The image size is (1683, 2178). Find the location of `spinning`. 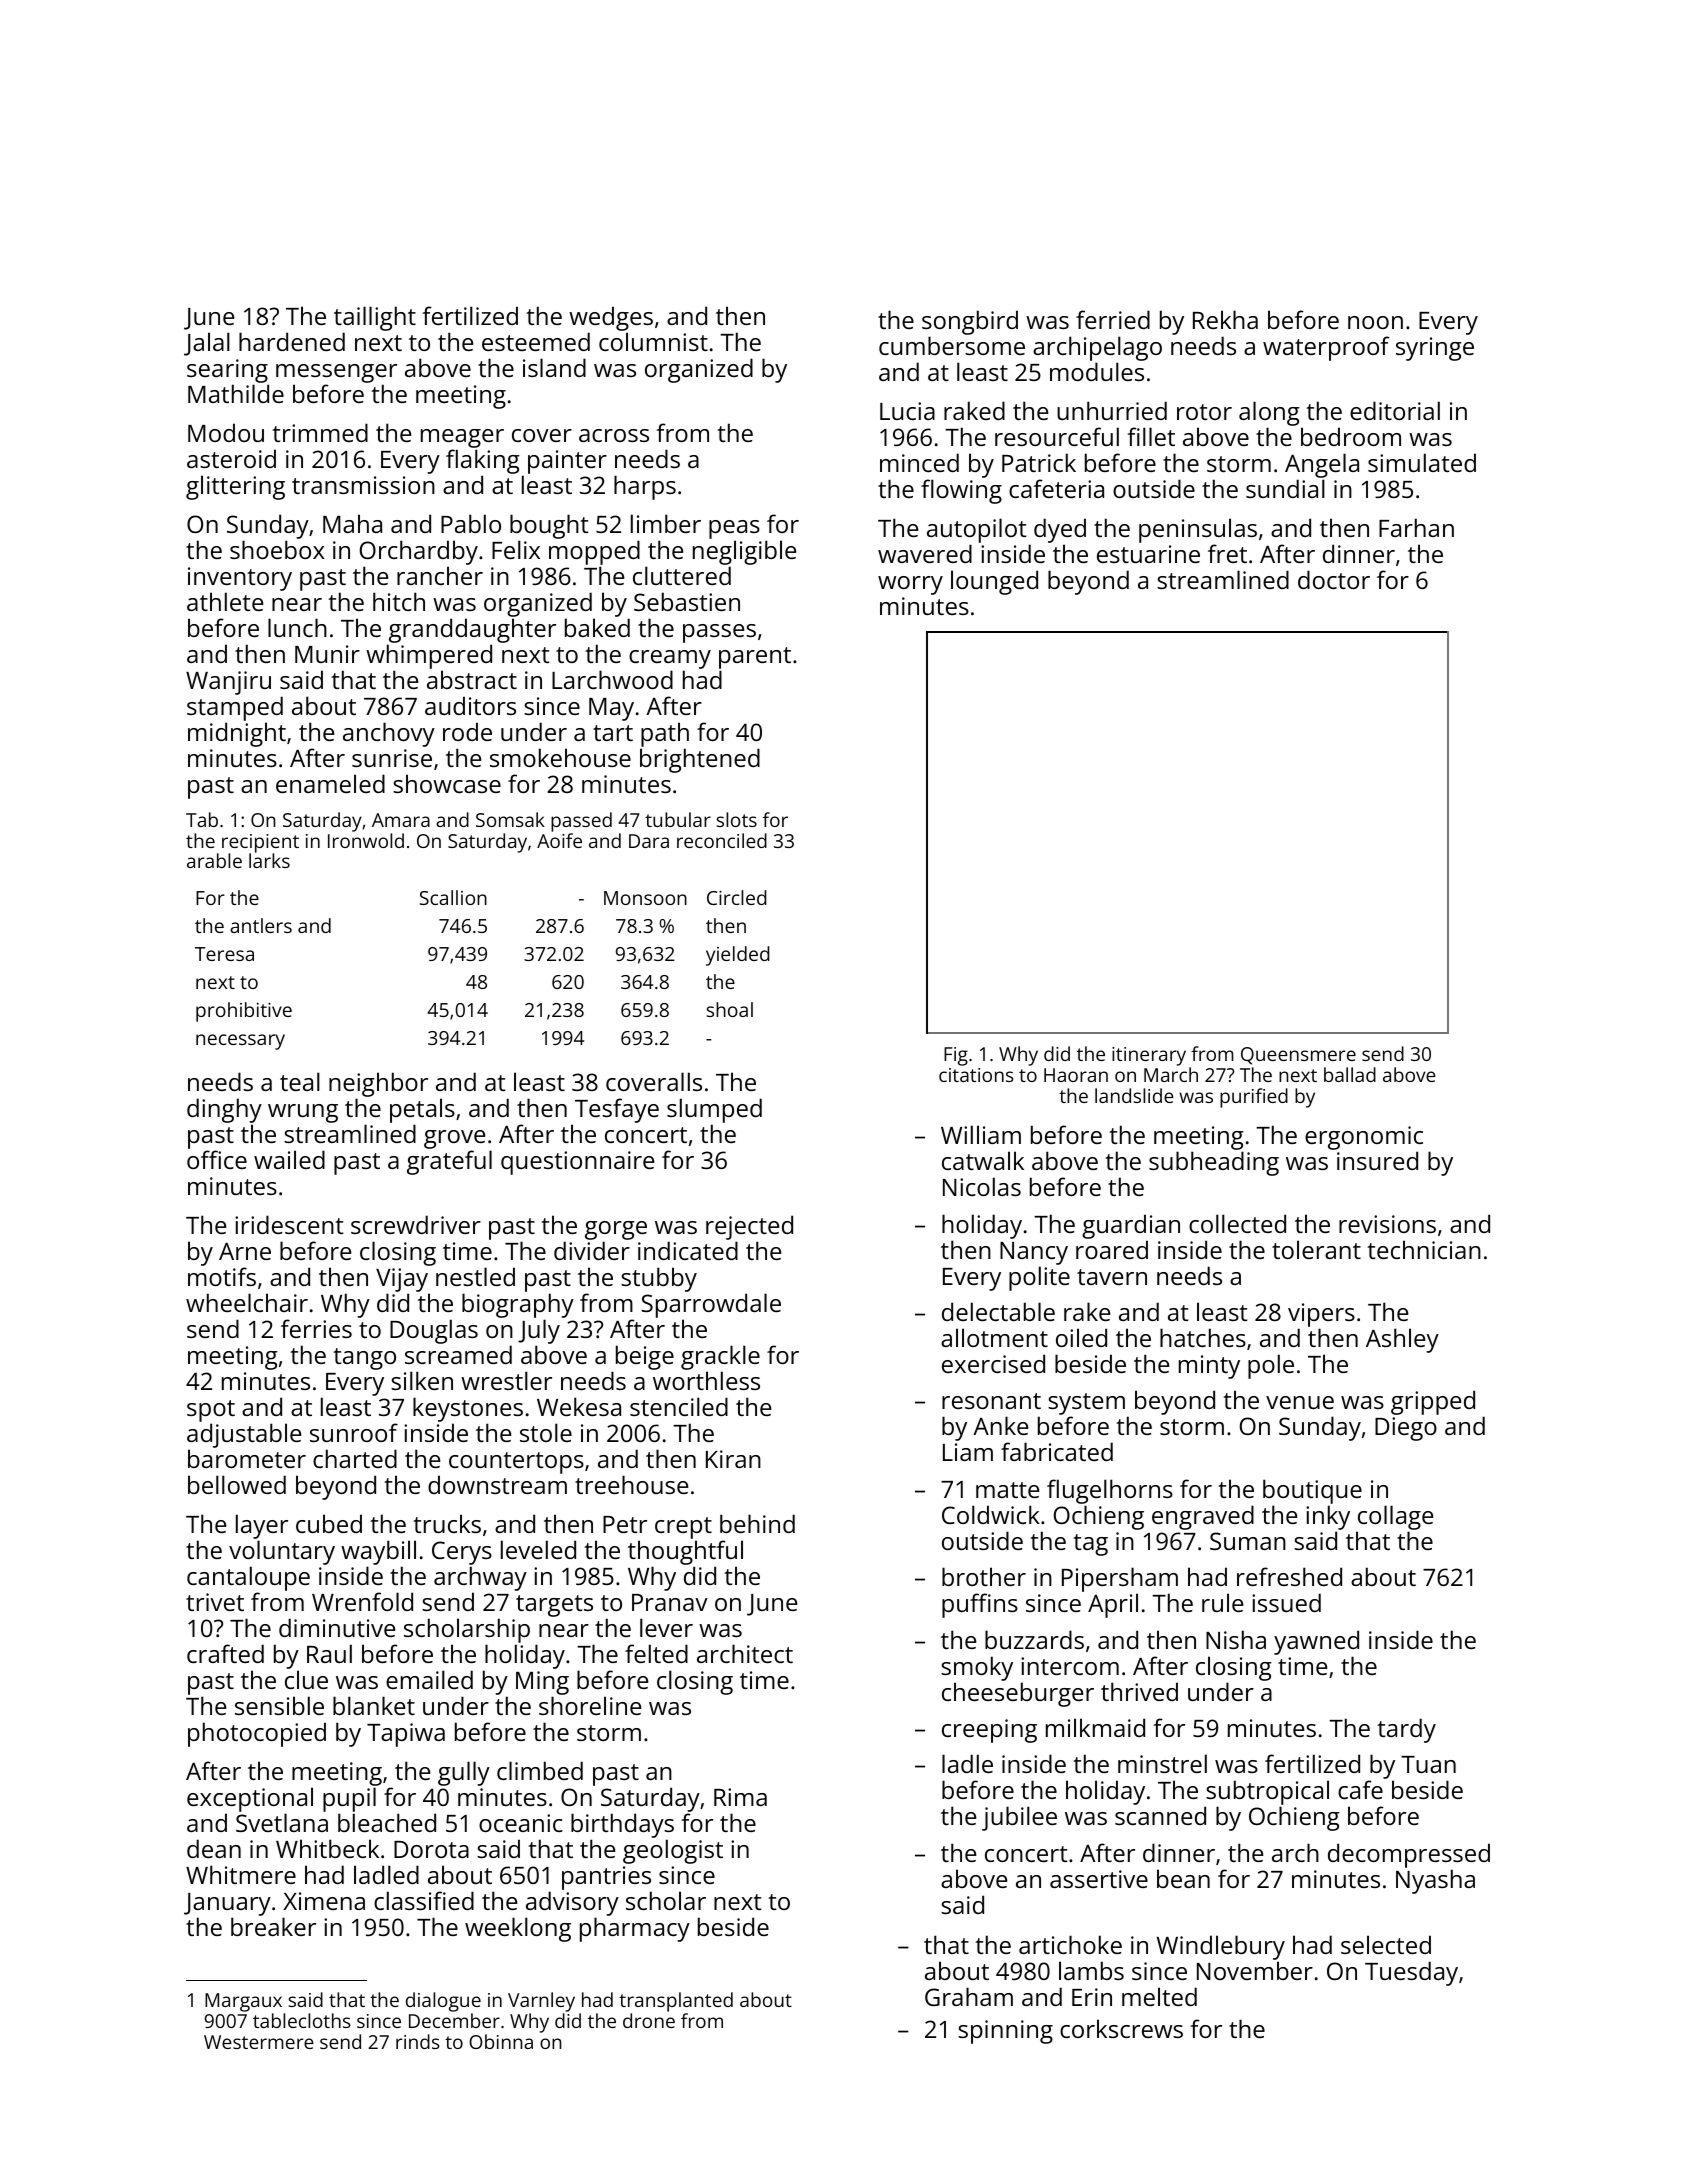

spinning is located at coordinates (1005, 2032).
